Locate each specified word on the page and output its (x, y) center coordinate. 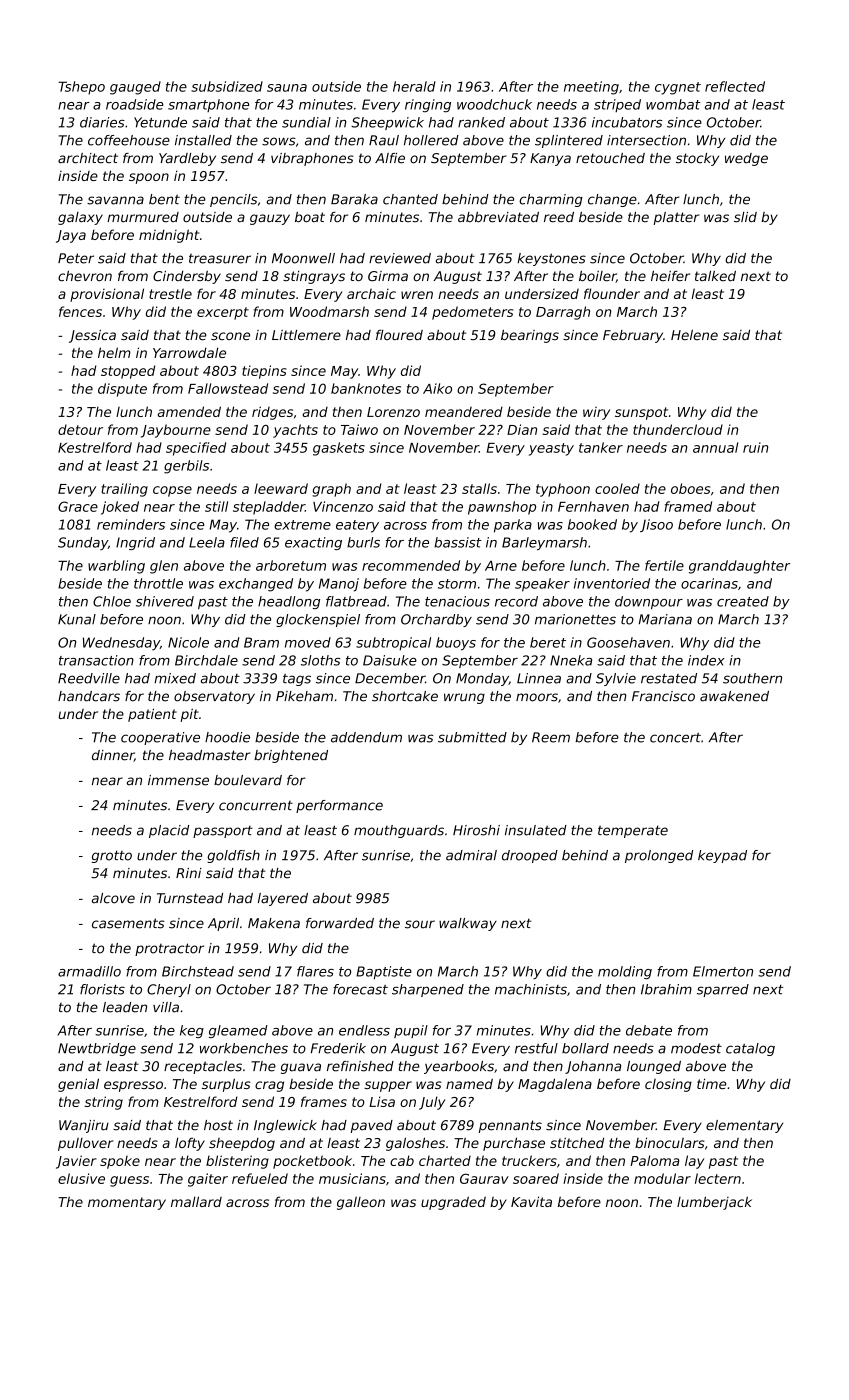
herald (414, 86)
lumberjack (714, 1203)
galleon (361, 1203)
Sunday (83, 543)
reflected (735, 86)
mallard (196, 1201)
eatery (357, 526)
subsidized (227, 86)
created (743, 601)
